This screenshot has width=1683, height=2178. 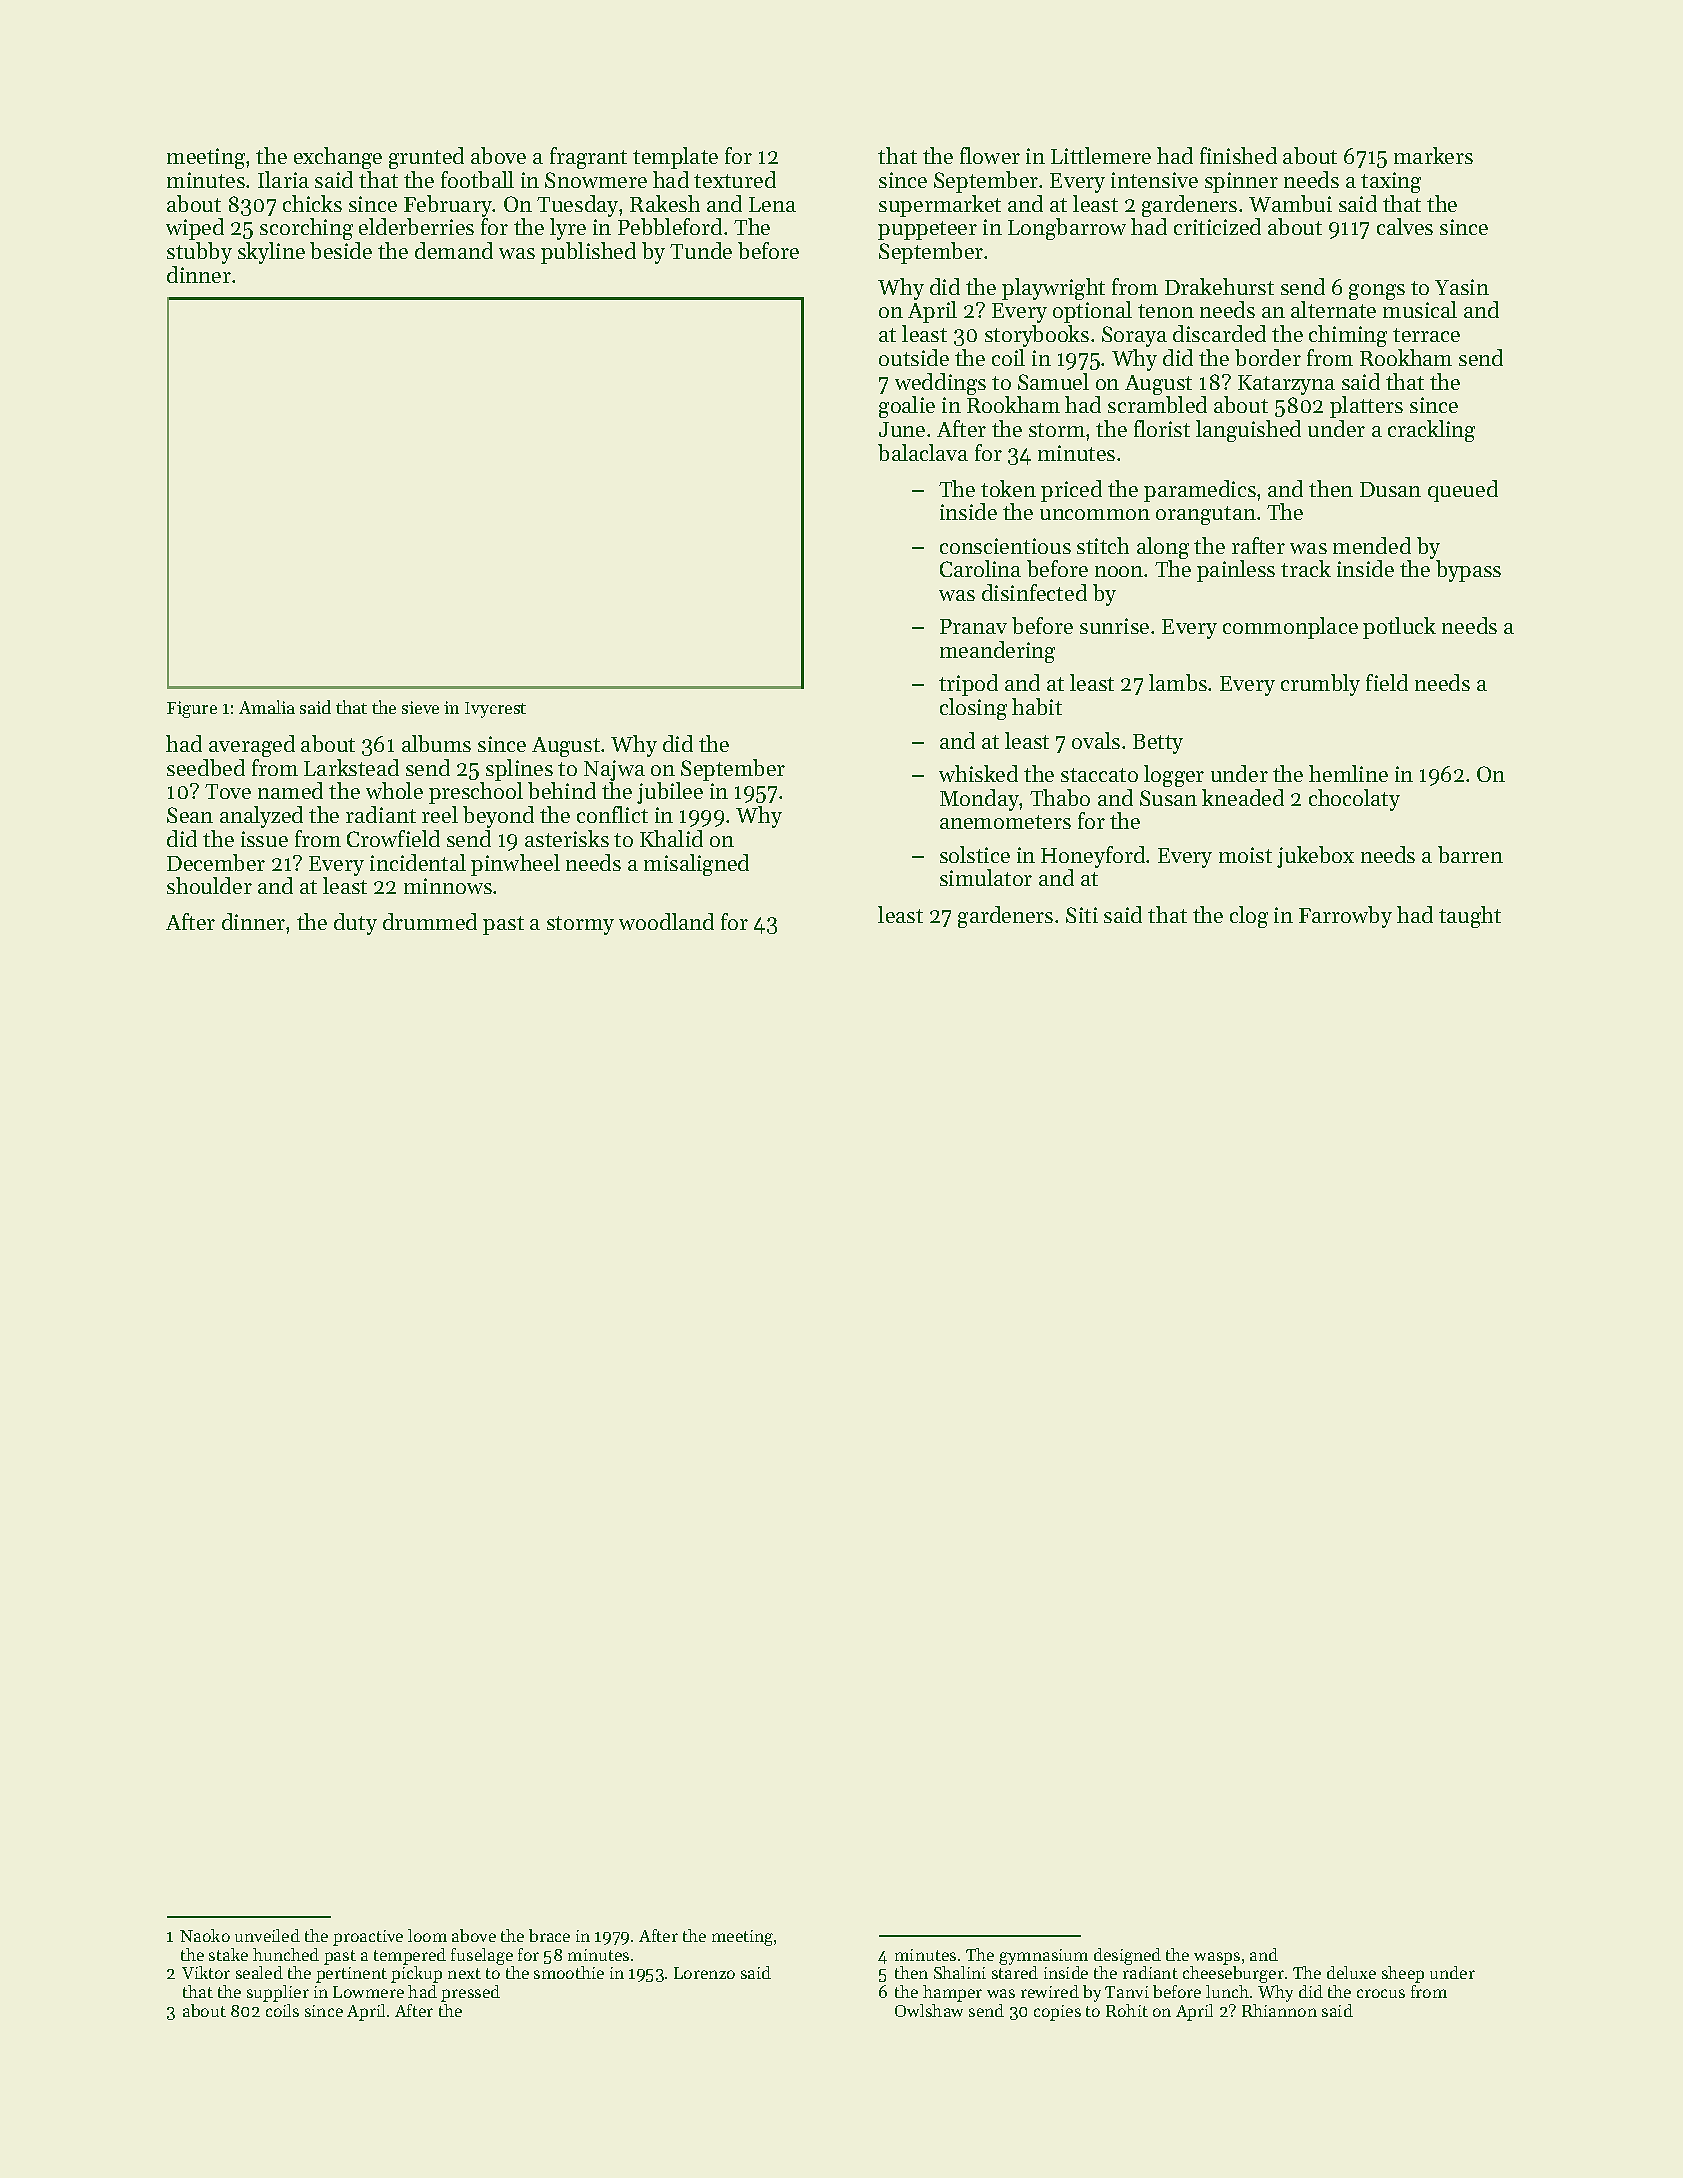 What do you see at coordinates (1043, 1957) in the screenshot?
I see `gymnasium` at bounding box center [1043, 1957].
